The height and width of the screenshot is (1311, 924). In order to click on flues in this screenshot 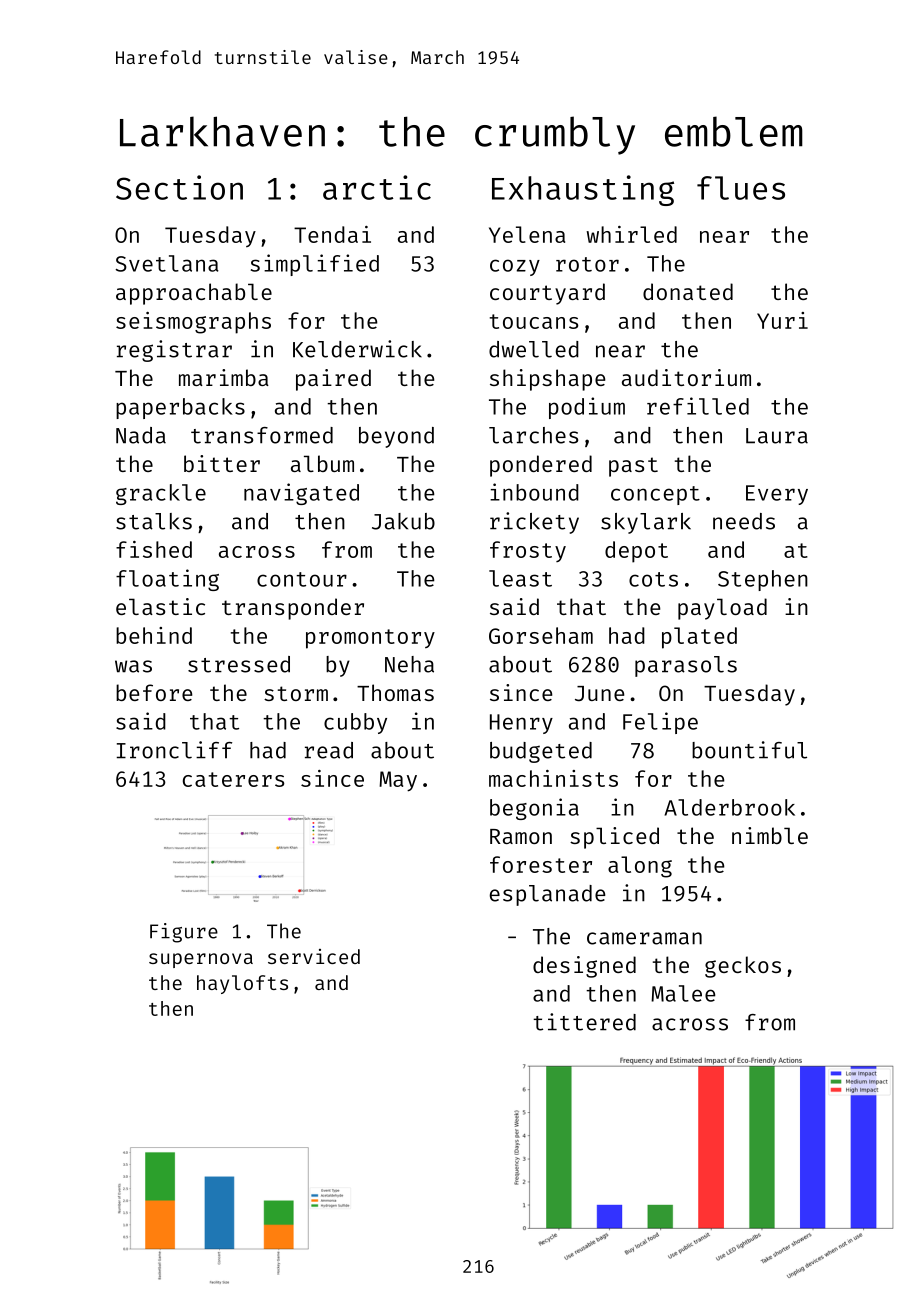, I will do `click(741, 188)`.
